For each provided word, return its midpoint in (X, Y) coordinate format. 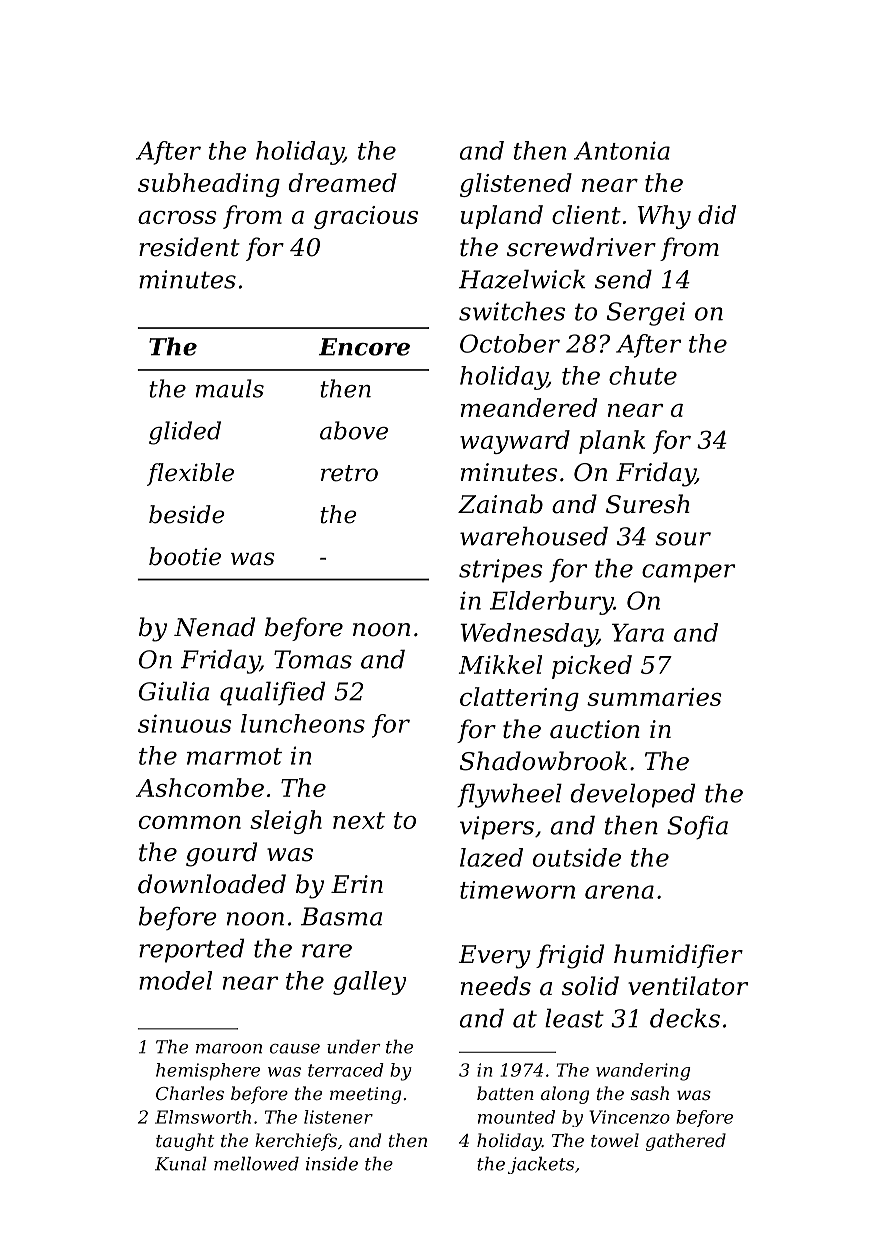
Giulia (174, 691)
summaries (654, 697)
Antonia (622, 150)
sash (650, 1093)
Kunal (181, 1163)
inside (332, 1163)
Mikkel (500, 664)
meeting (365, 1095)
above (354, 430)
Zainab (500, 504)
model (175, 980)
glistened (516, 185)
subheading (209, 185)
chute (643, 375)
